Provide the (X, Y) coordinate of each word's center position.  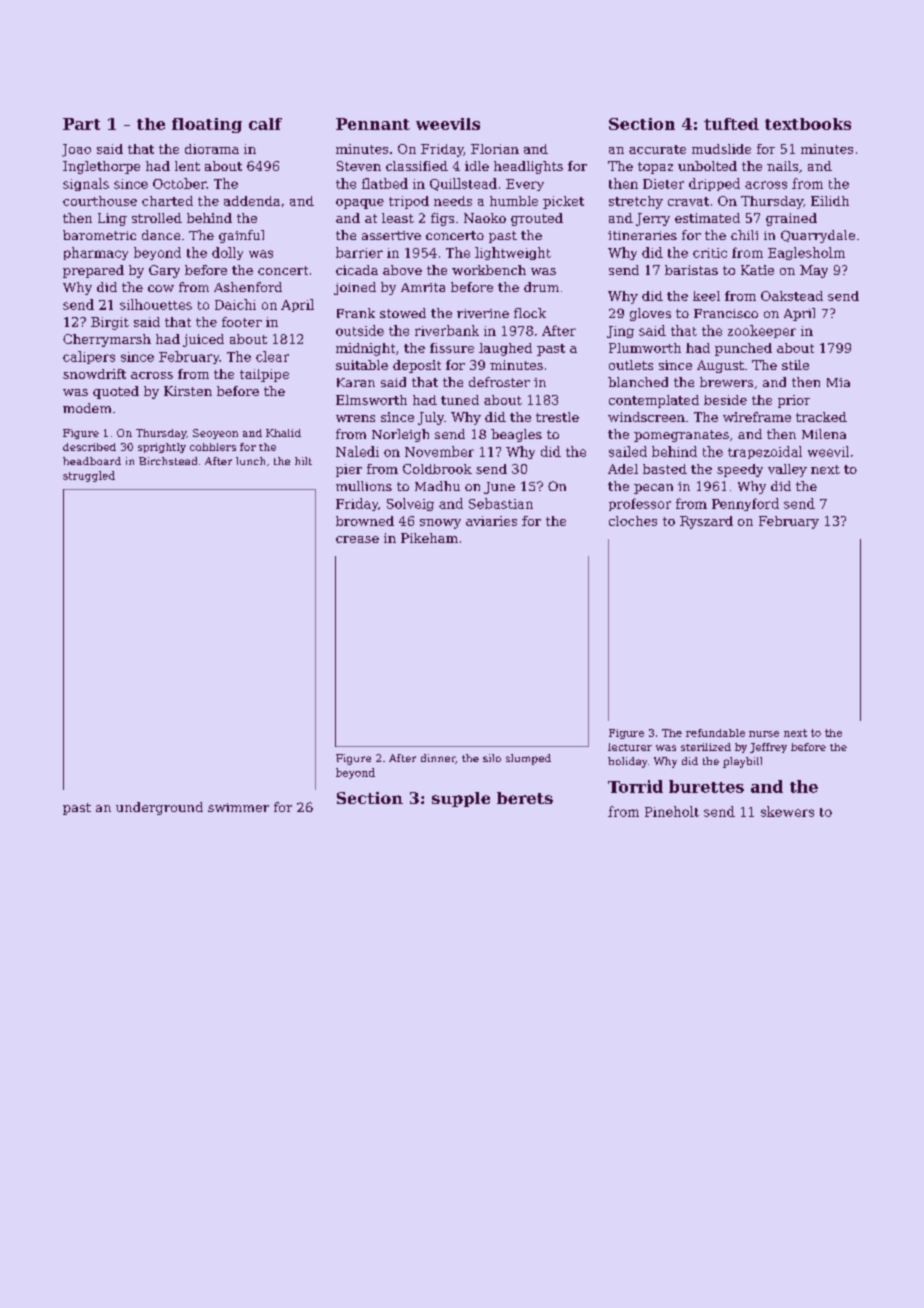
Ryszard (706, 522)
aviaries (491, 521)
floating (207, 125)
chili (744, 235)
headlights (528, 167)
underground (159, 808)
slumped (528, 759)
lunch (250, 461)
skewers (787, 811)
